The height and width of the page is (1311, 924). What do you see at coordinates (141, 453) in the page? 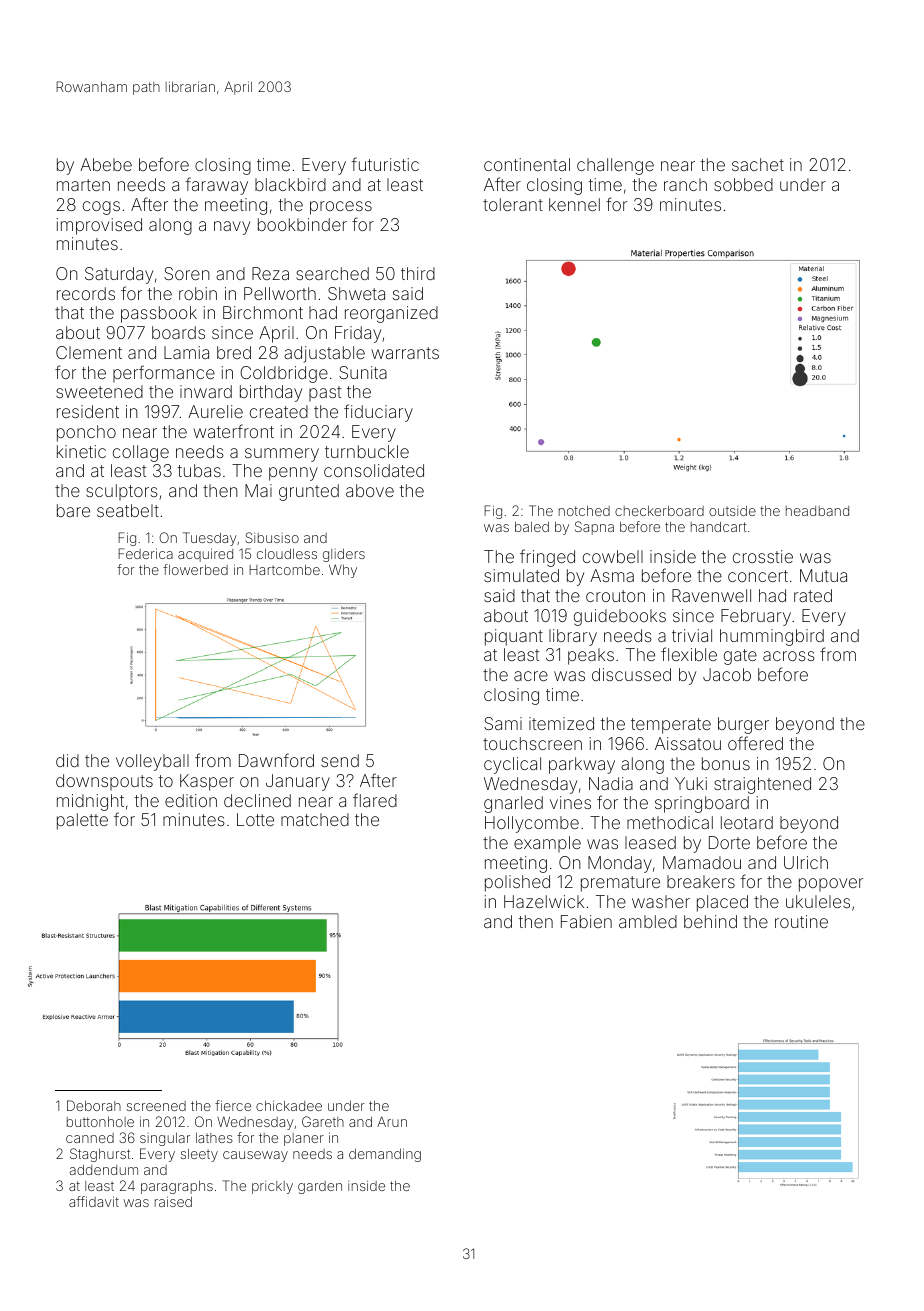
I see `collage` at bounding box center [141, 453].
